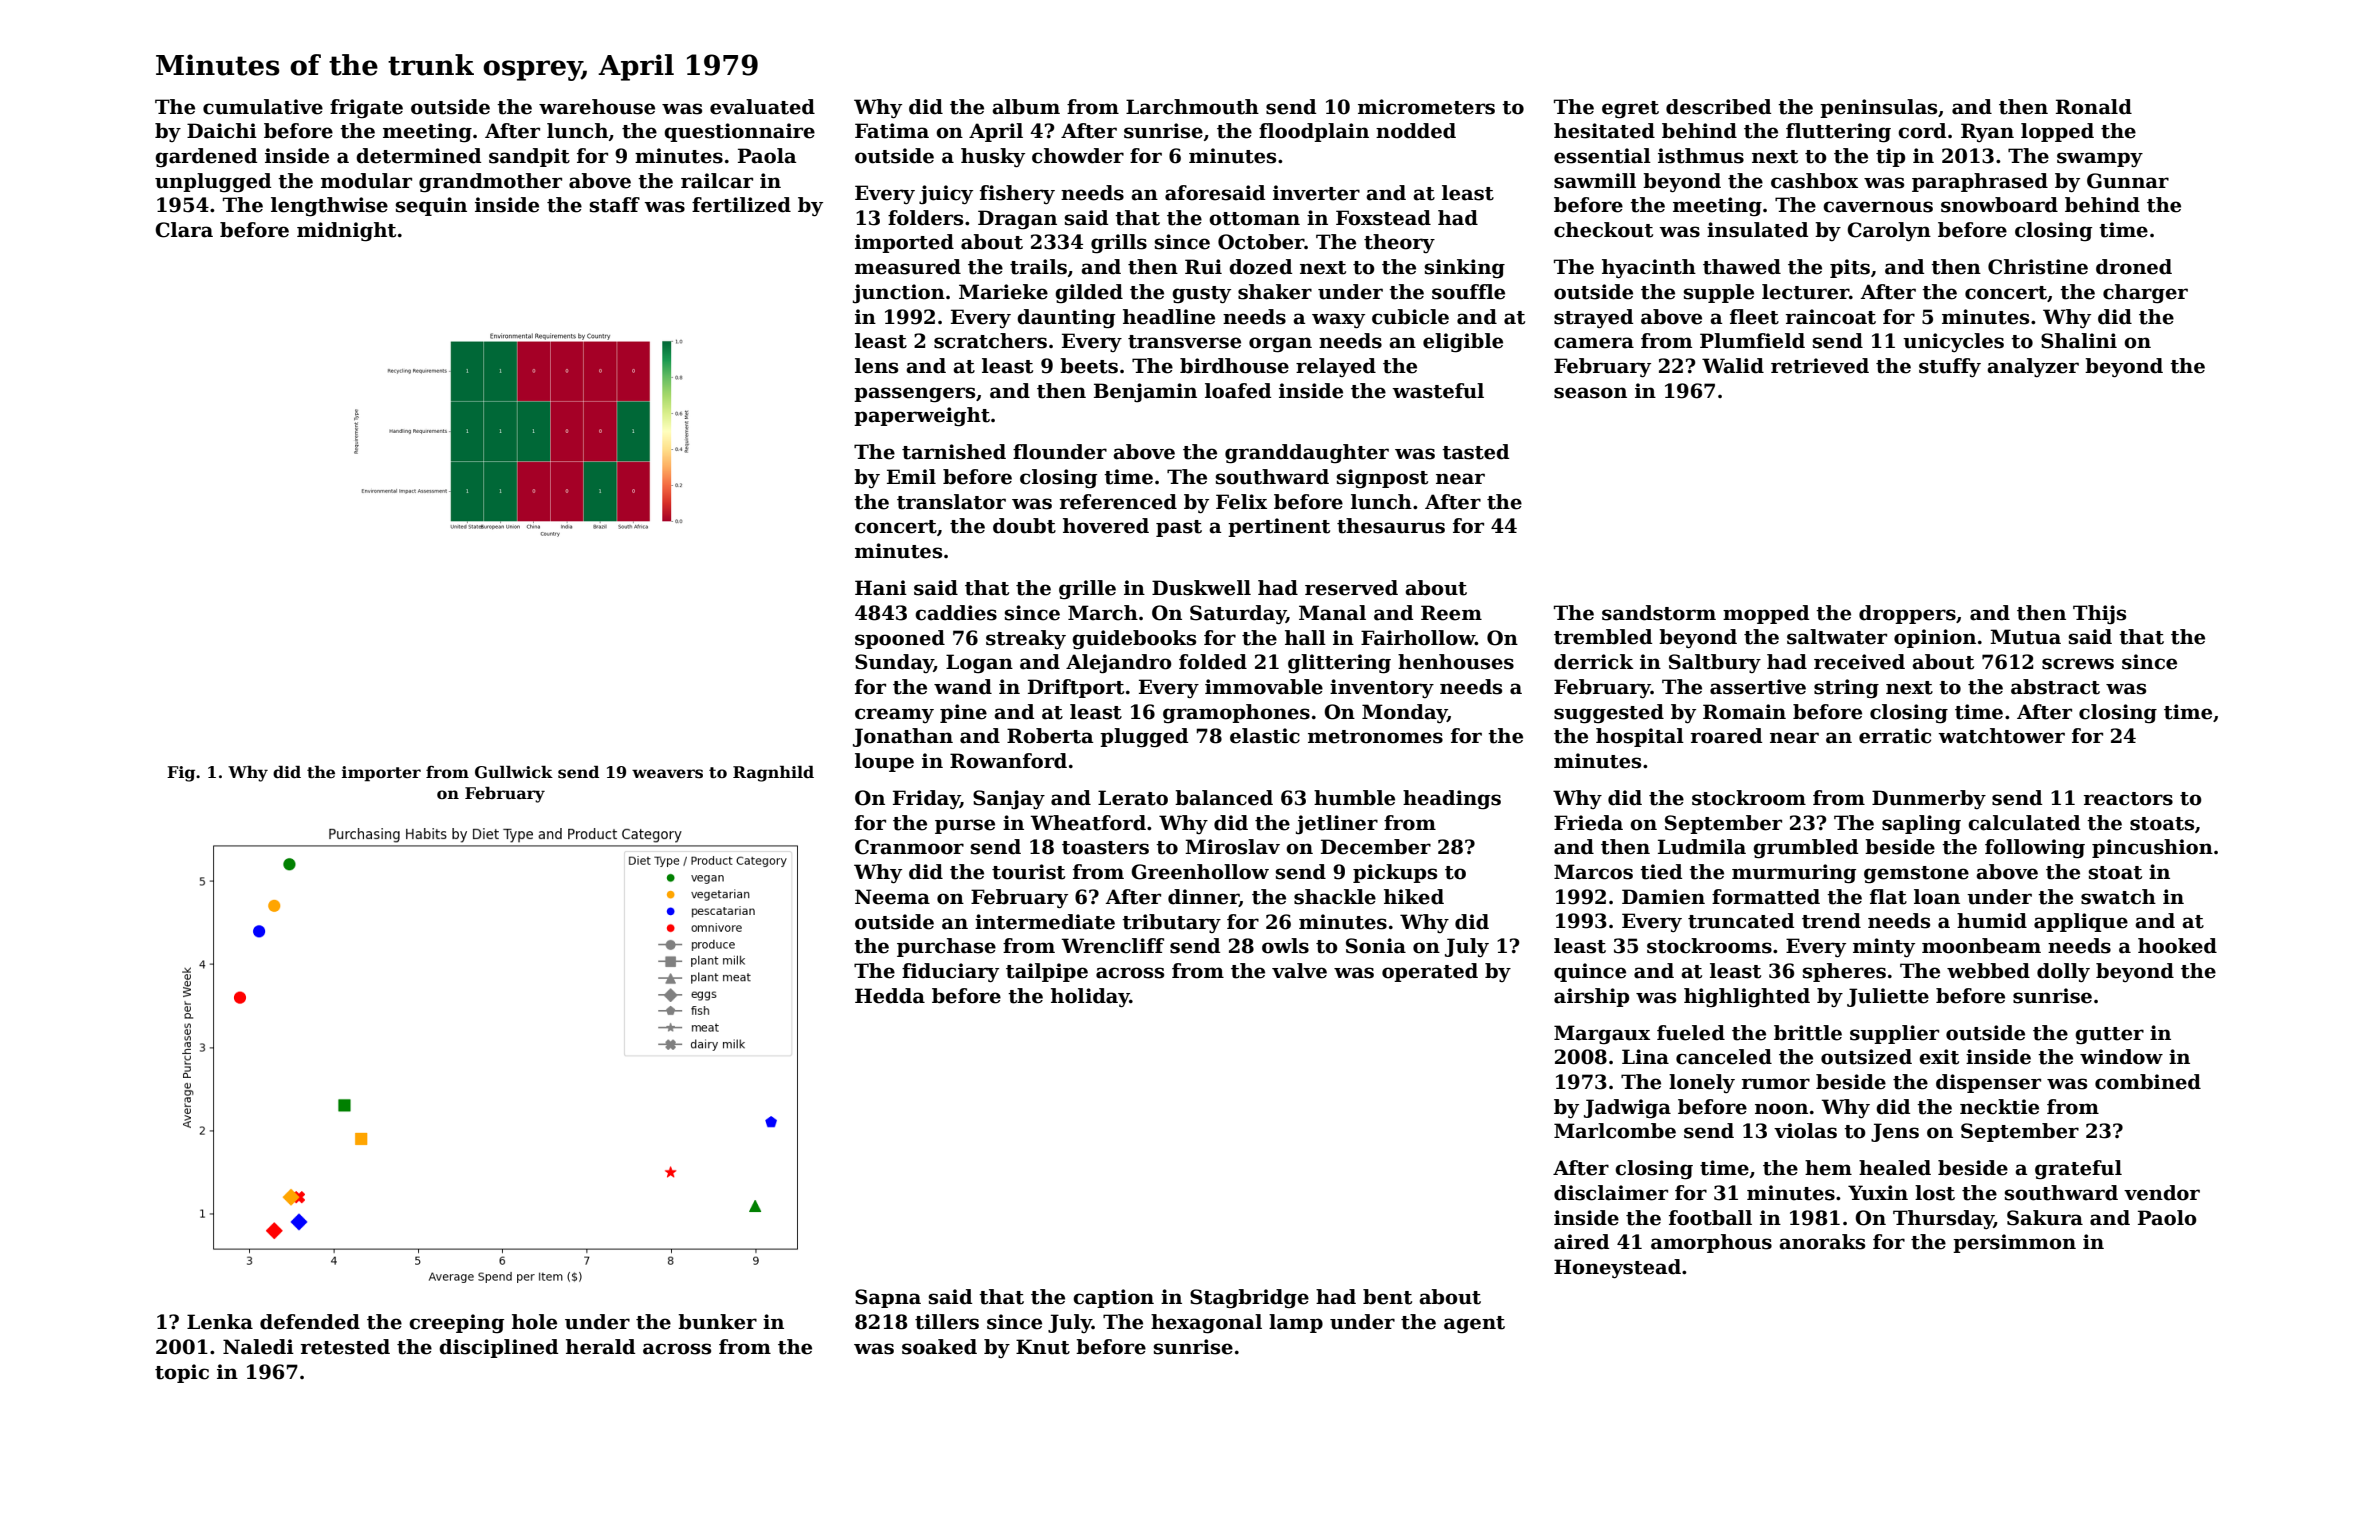  I want to click on thesaurus, so click(1391, 526).
